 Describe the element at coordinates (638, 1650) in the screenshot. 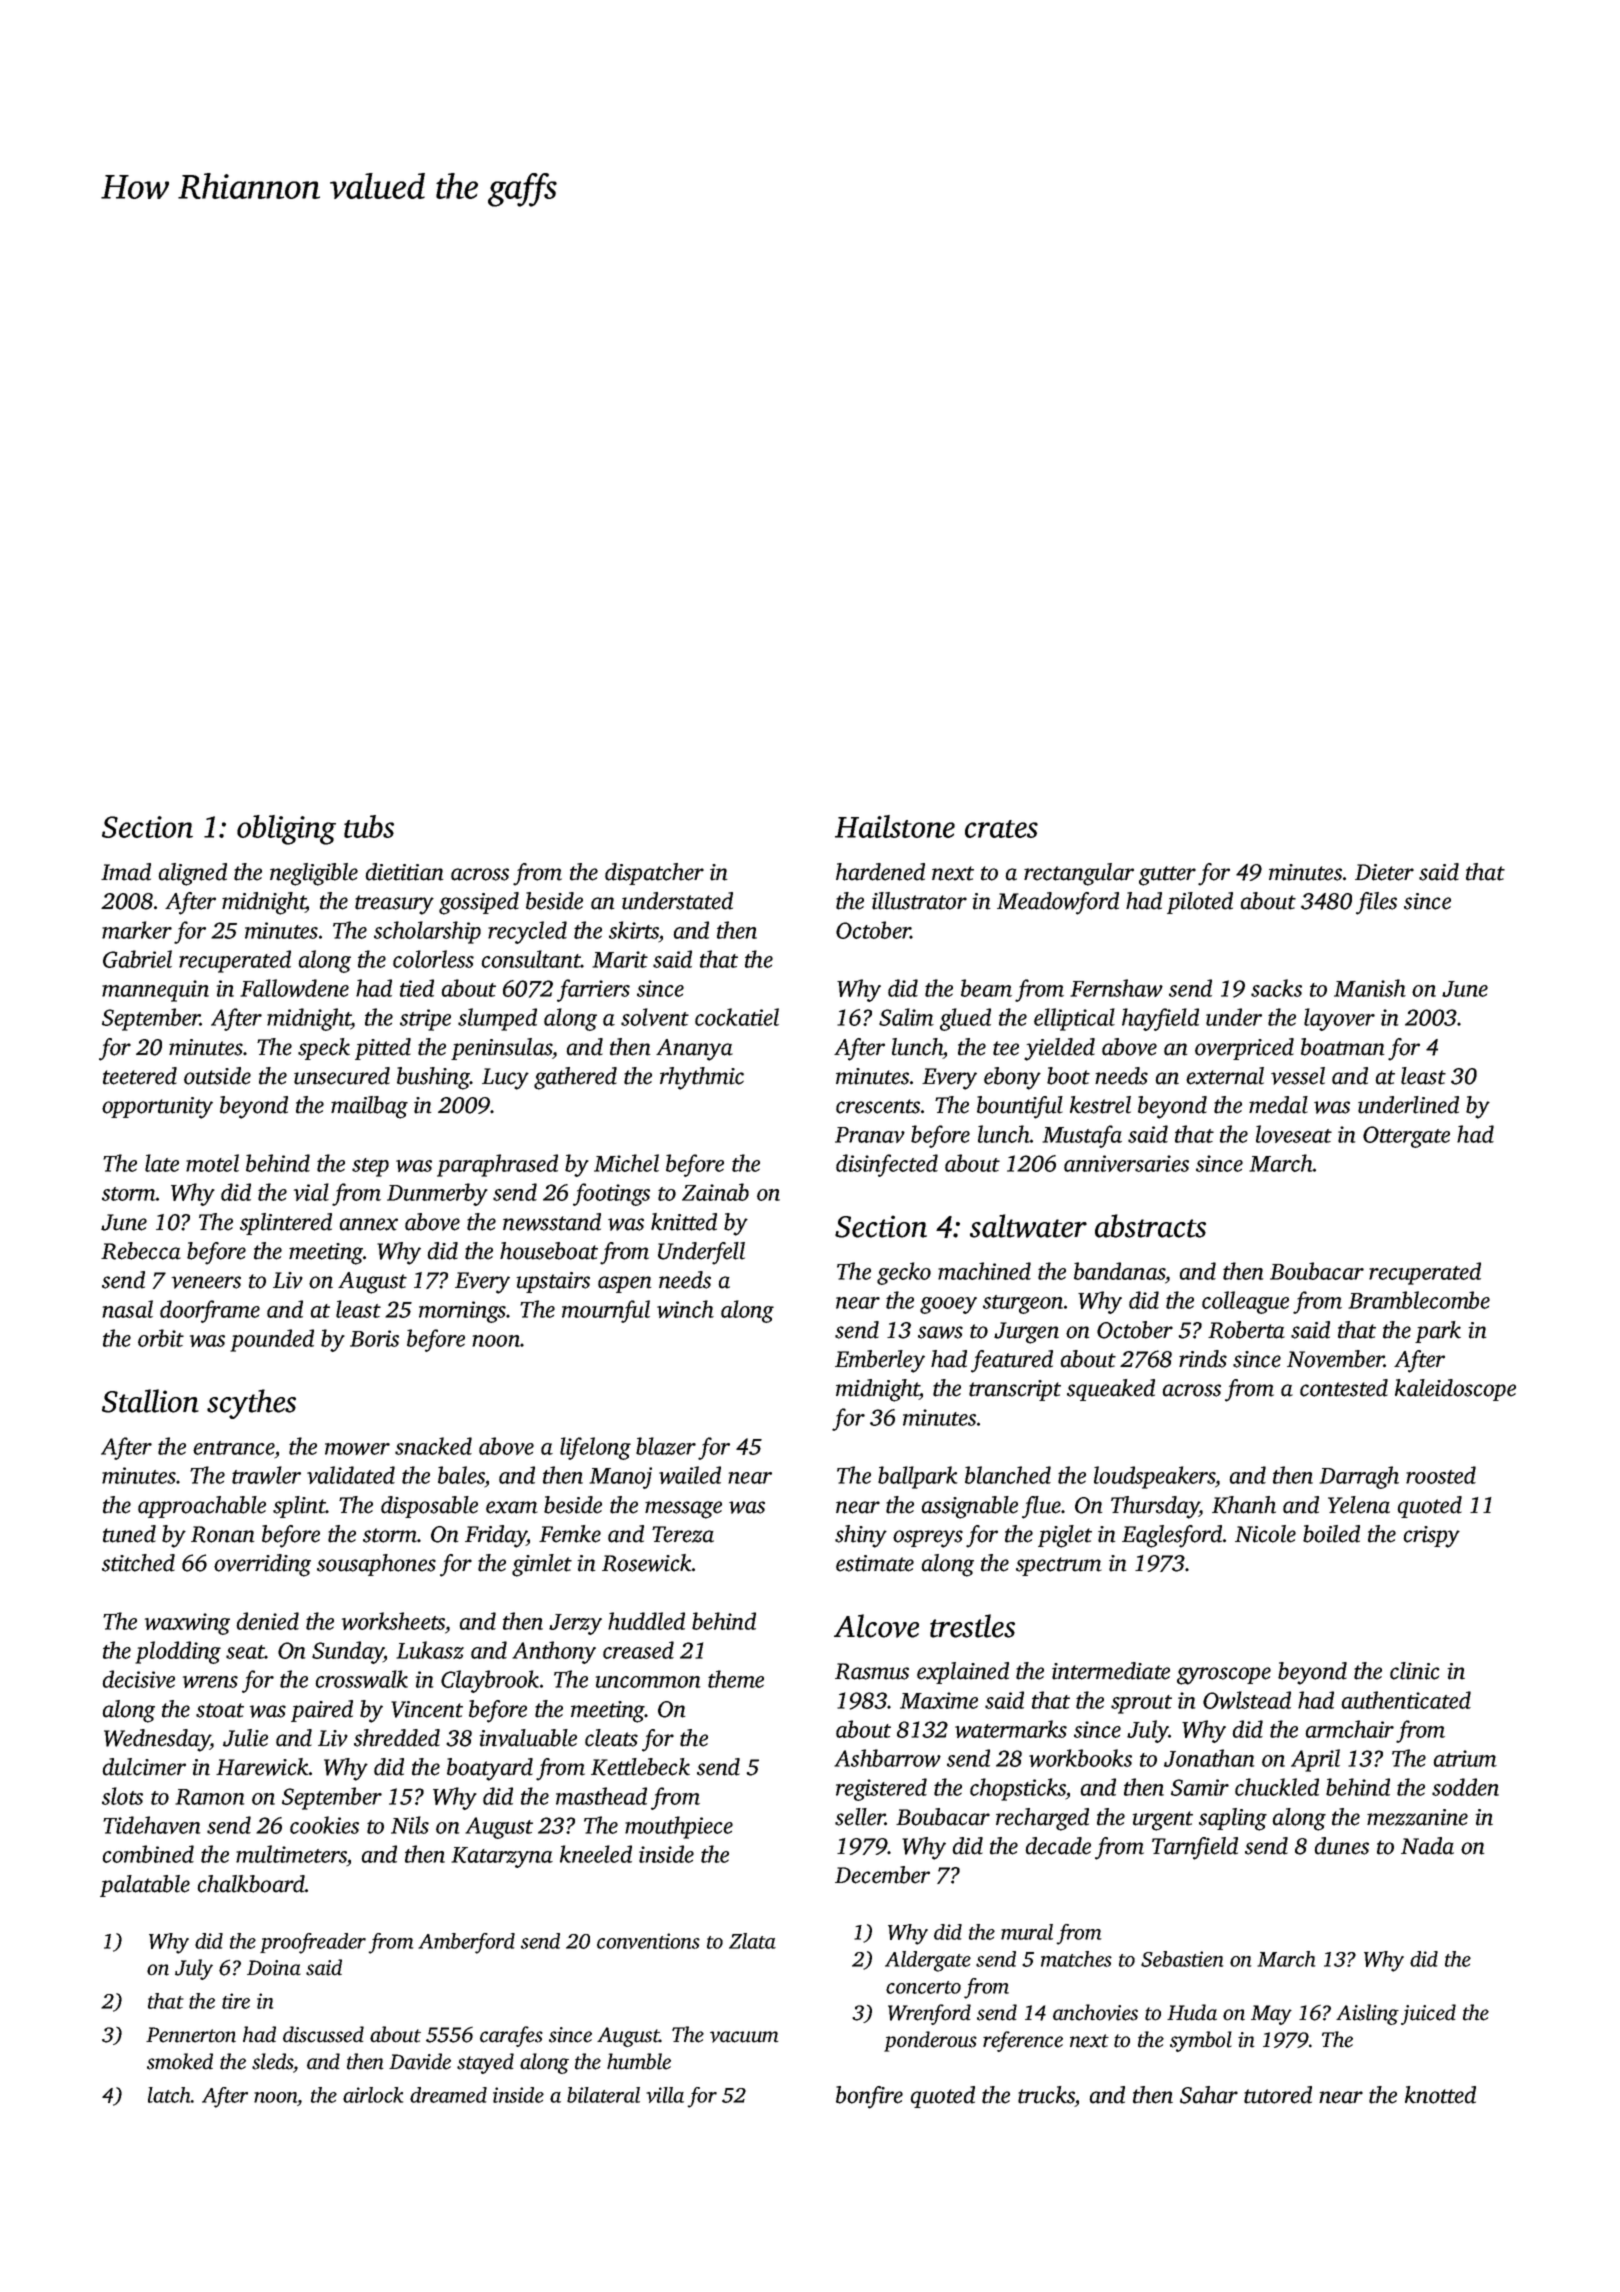

I see `creased` at that location.
